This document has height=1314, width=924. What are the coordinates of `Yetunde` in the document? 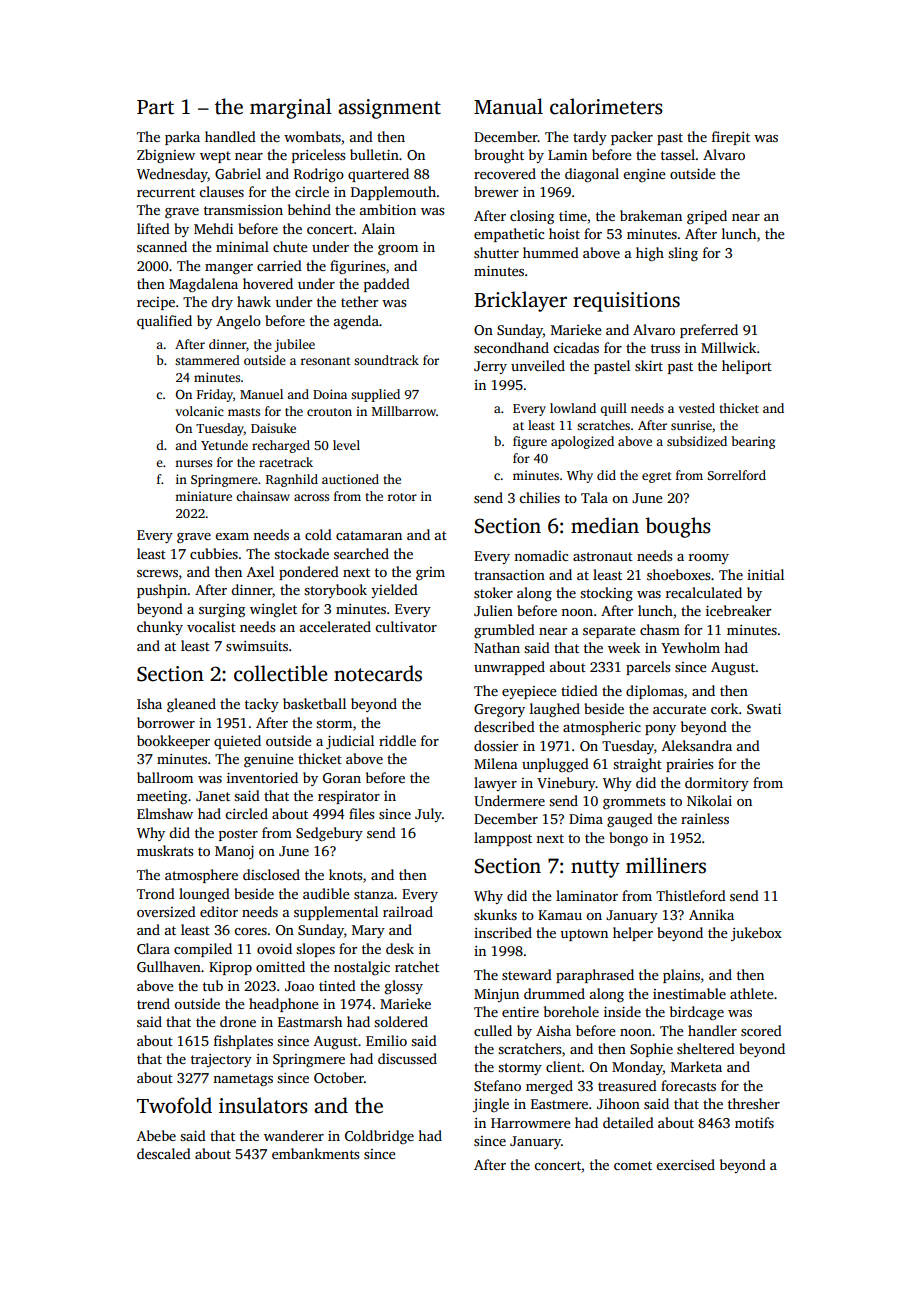 It's located at (224, 445).
